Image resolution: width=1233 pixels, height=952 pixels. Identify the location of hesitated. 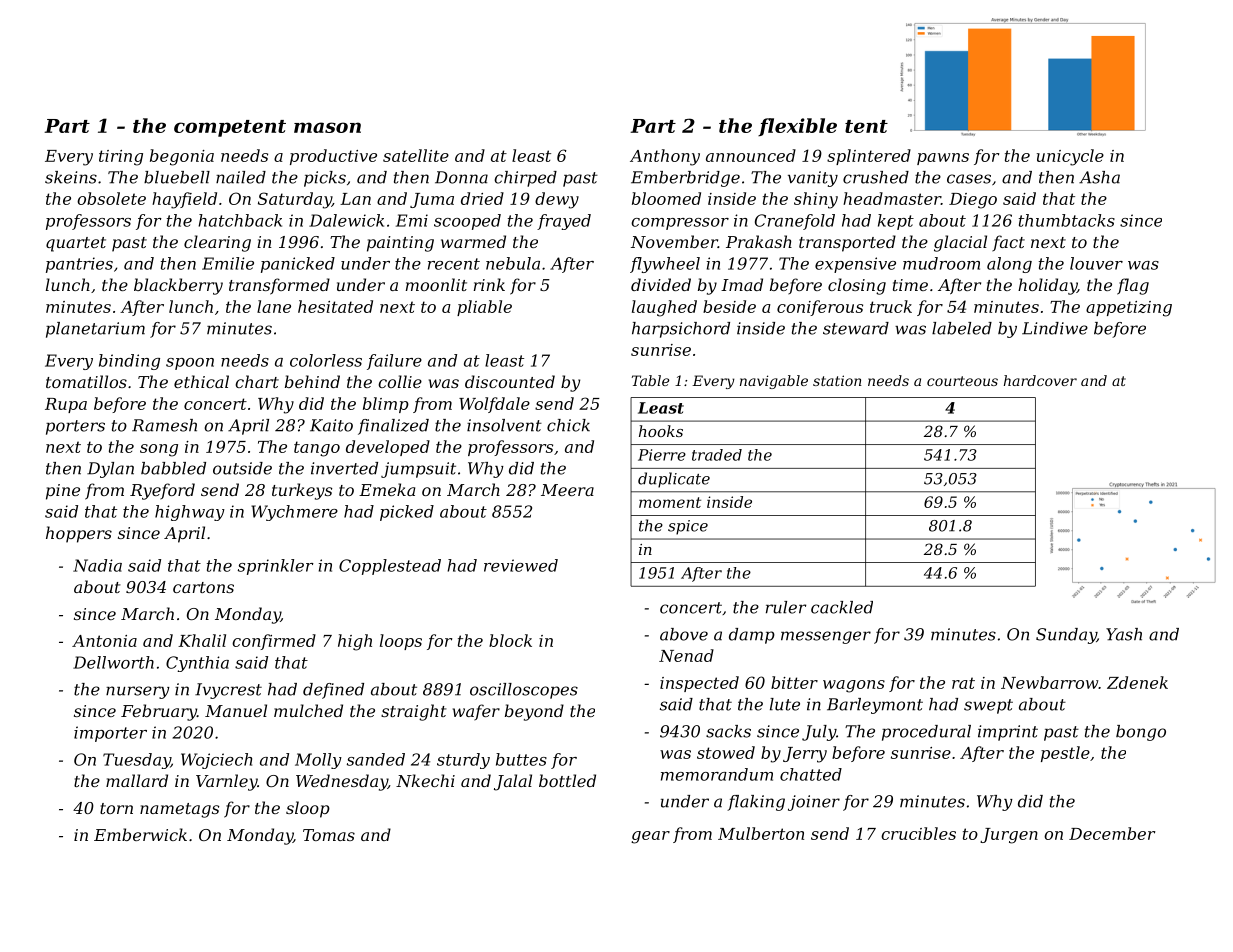
(335, 306).
